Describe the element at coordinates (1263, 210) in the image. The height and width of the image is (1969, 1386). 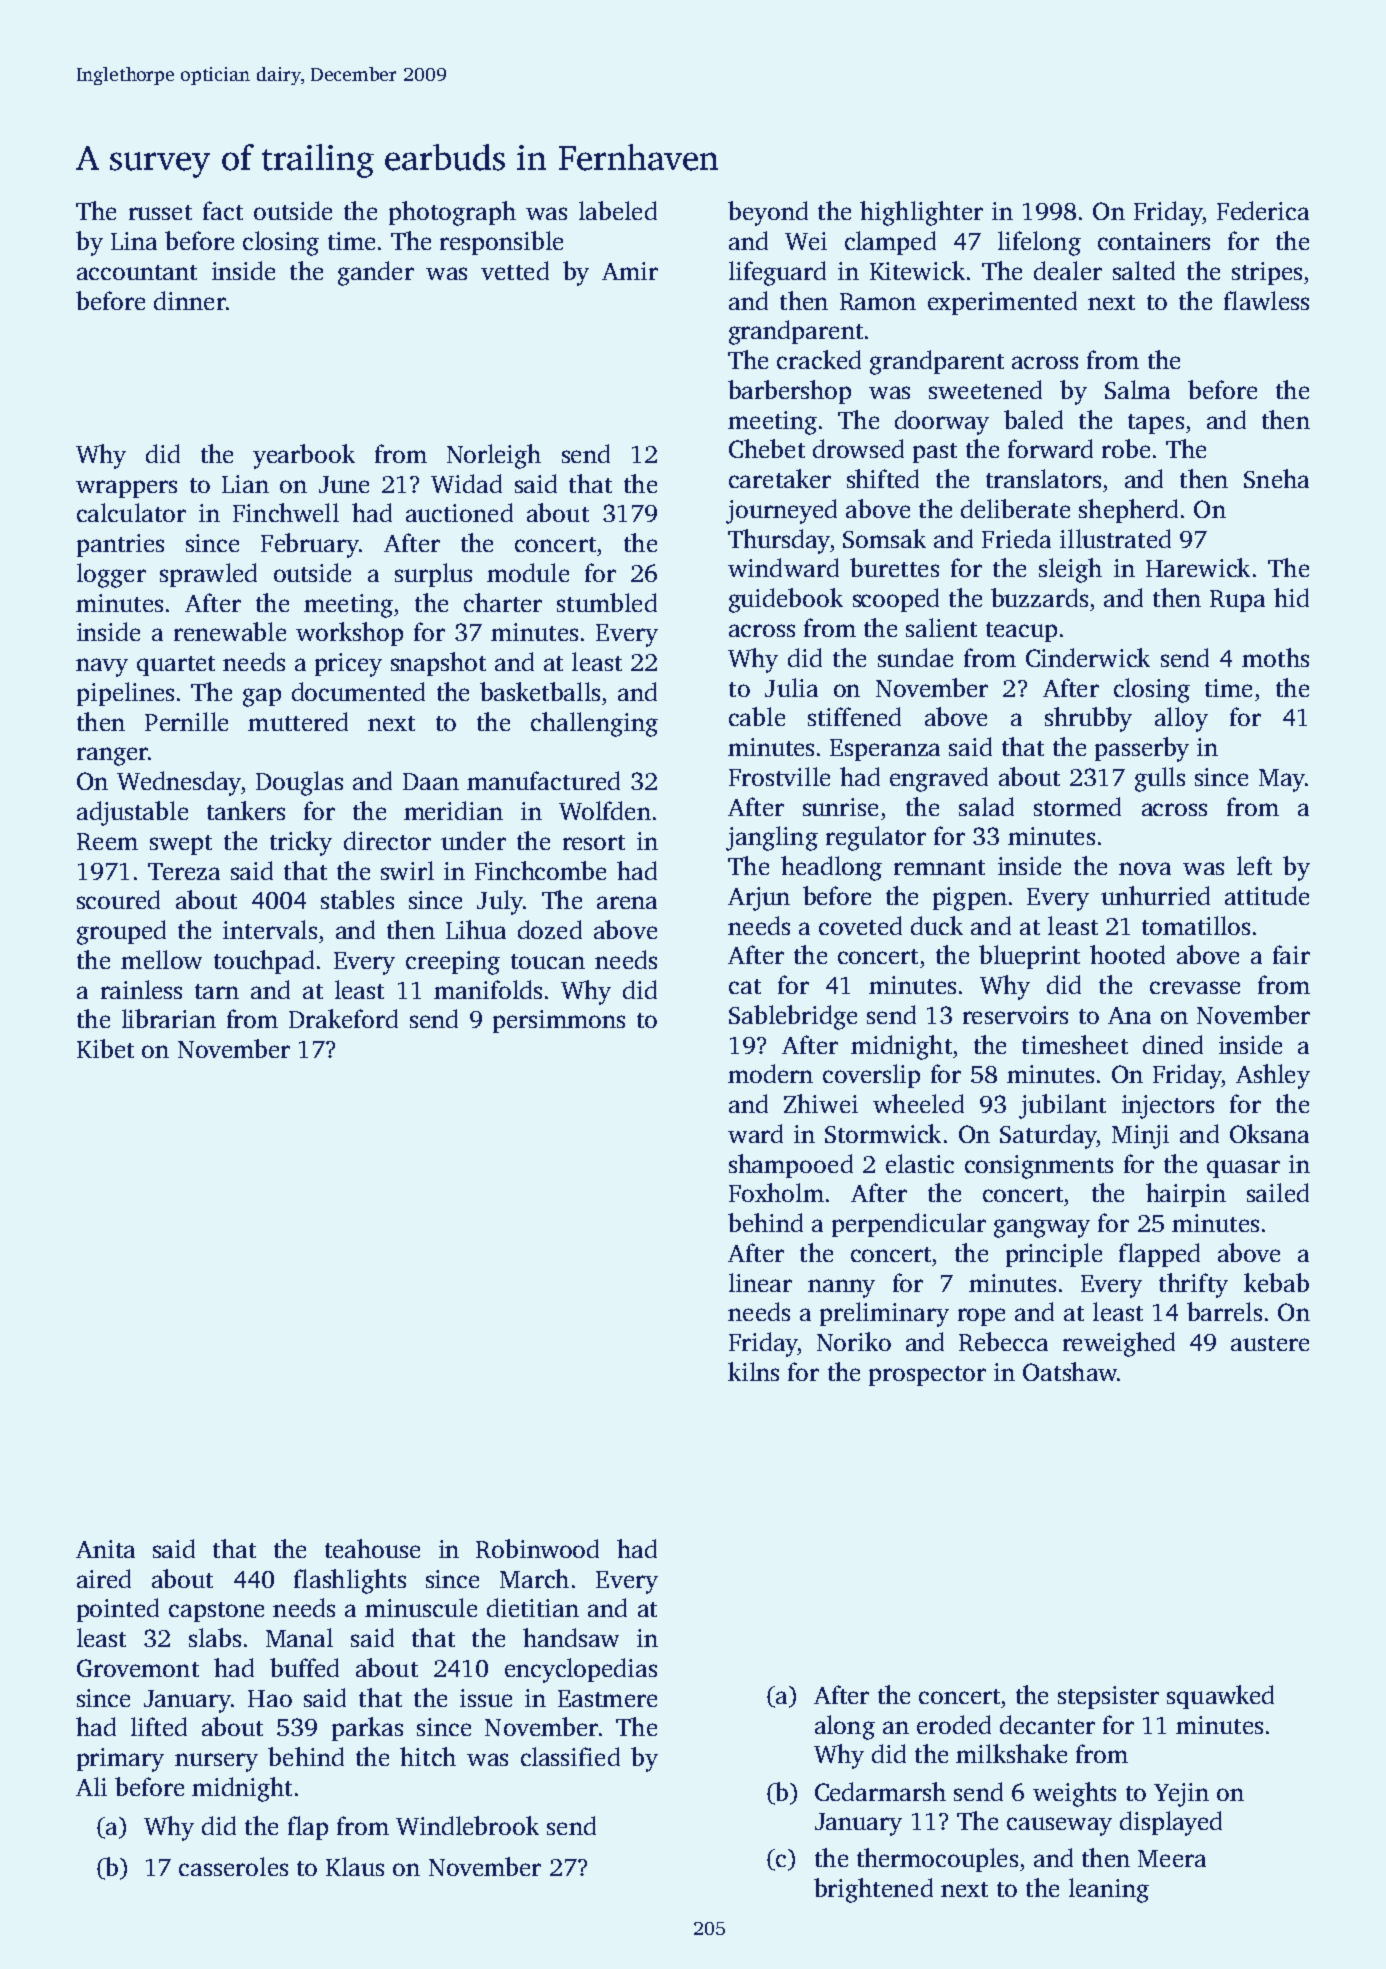
I see `Federica` at that location.
